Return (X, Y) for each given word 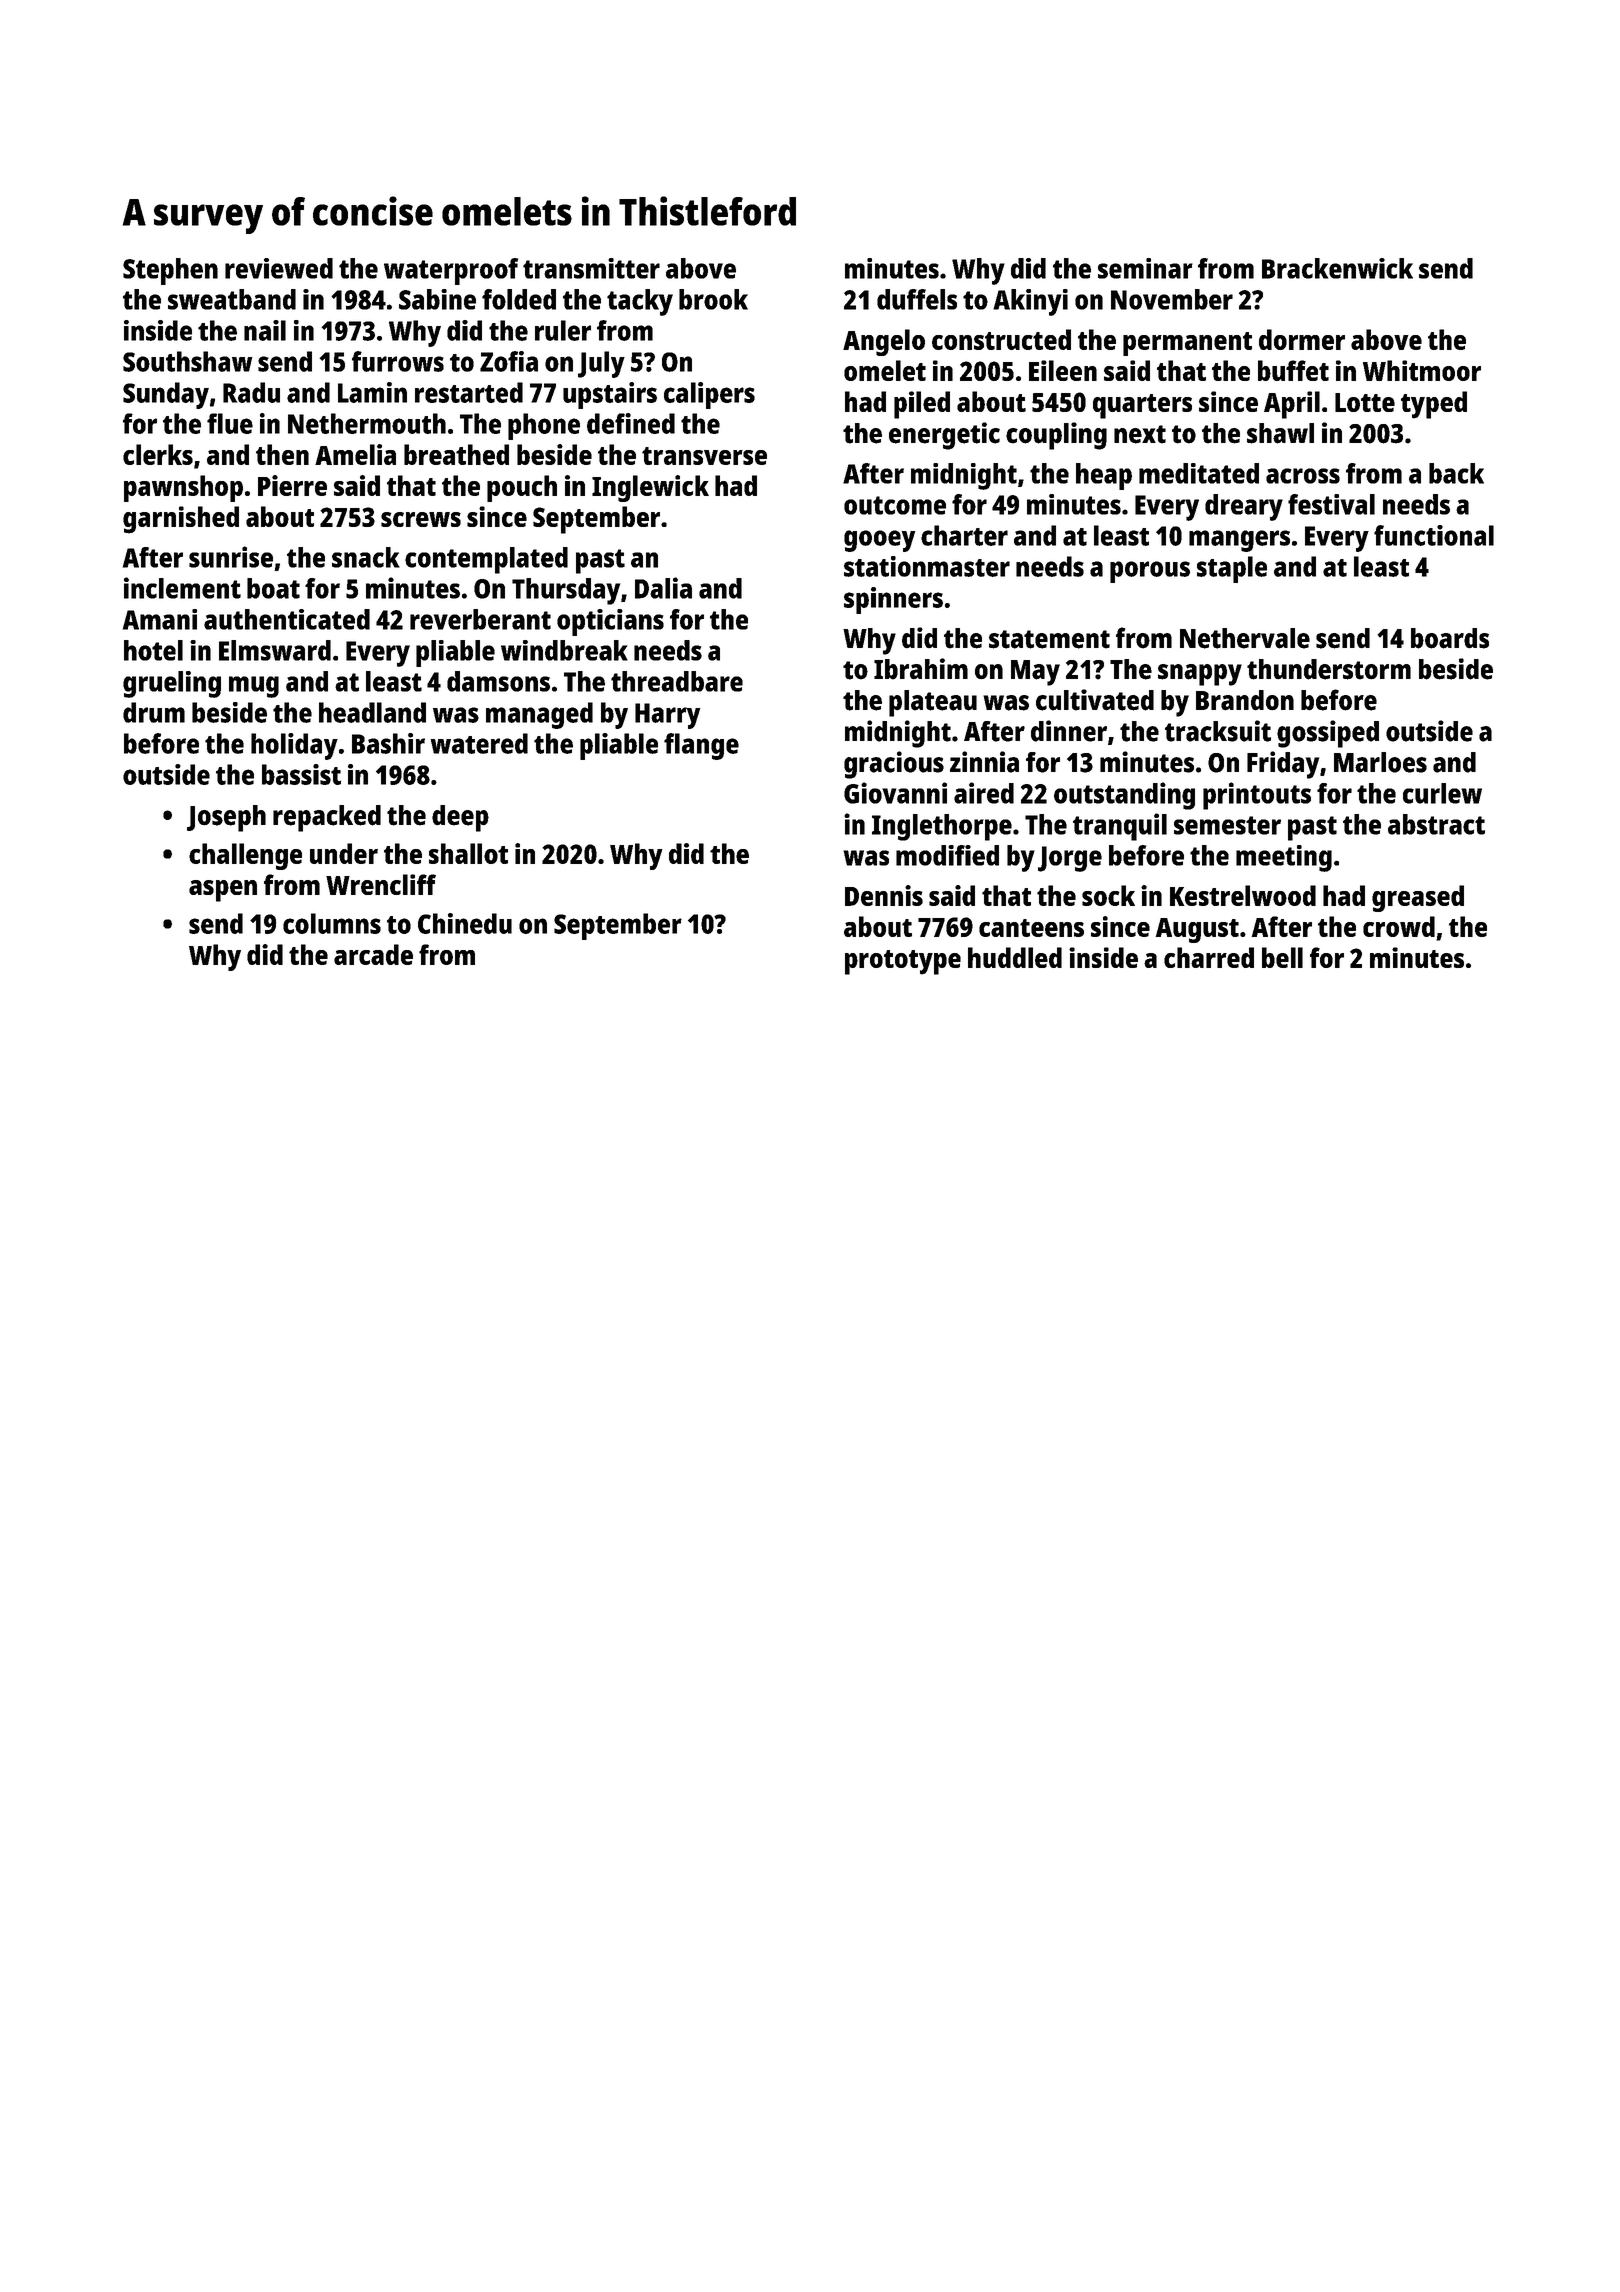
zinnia (984, 762)
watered (479, 743)
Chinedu (465, 923)
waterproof (451, 271)
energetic (944, 436)
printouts (1257, 796)
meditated (1199, 473)
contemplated (486, 560)
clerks (158, 454)
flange (701, 746)
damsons (498, 681)
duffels (917, 299)
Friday (1283, 765)
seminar (1145, 268)
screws (421, 519)
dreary (1244, 507)
